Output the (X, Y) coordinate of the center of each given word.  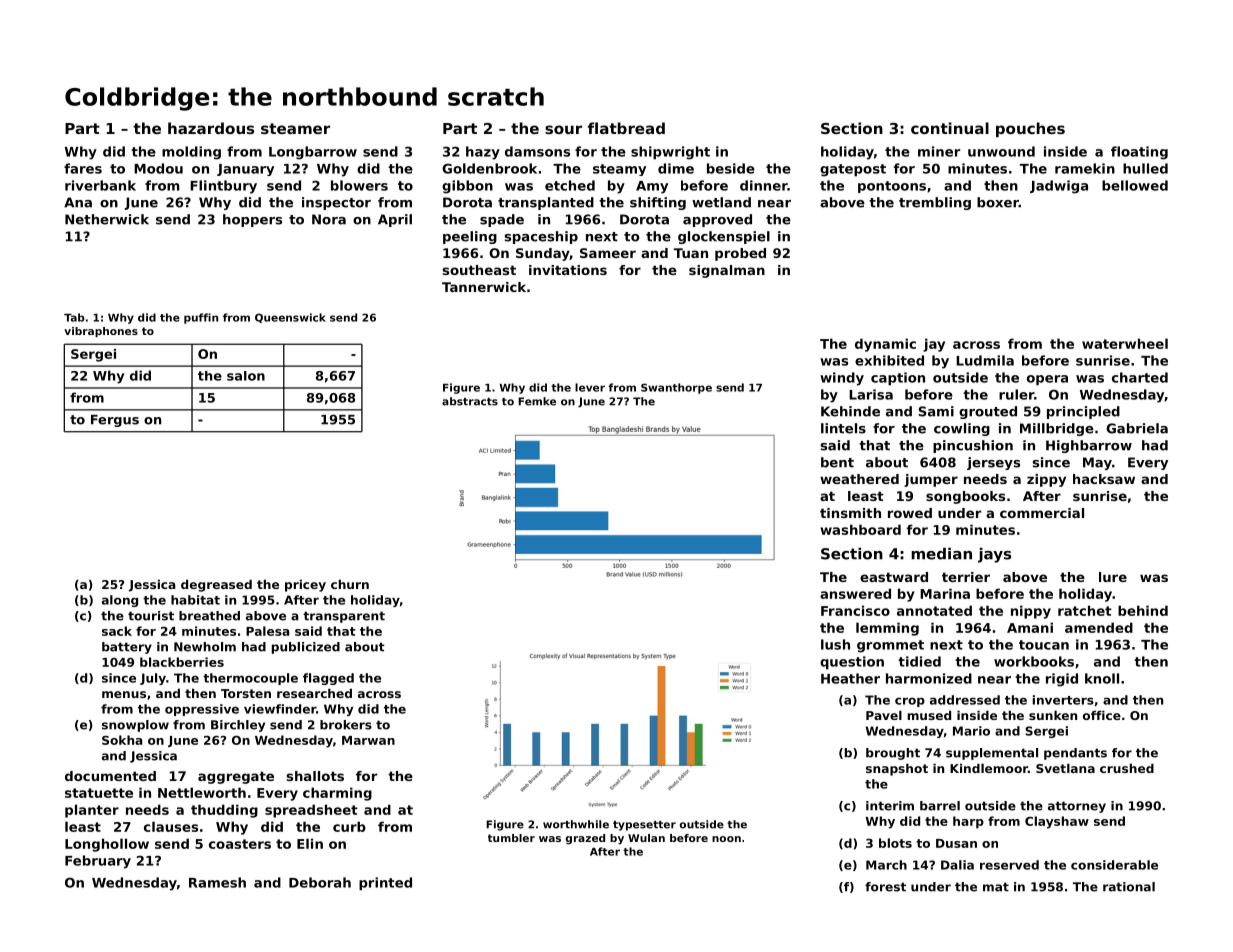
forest (885, 887)
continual (950, 128)
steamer (295, 128)
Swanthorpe (676, 388)
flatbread (626, 128)
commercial (1042, 513)
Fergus (115, 421)
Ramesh (217, 882)
